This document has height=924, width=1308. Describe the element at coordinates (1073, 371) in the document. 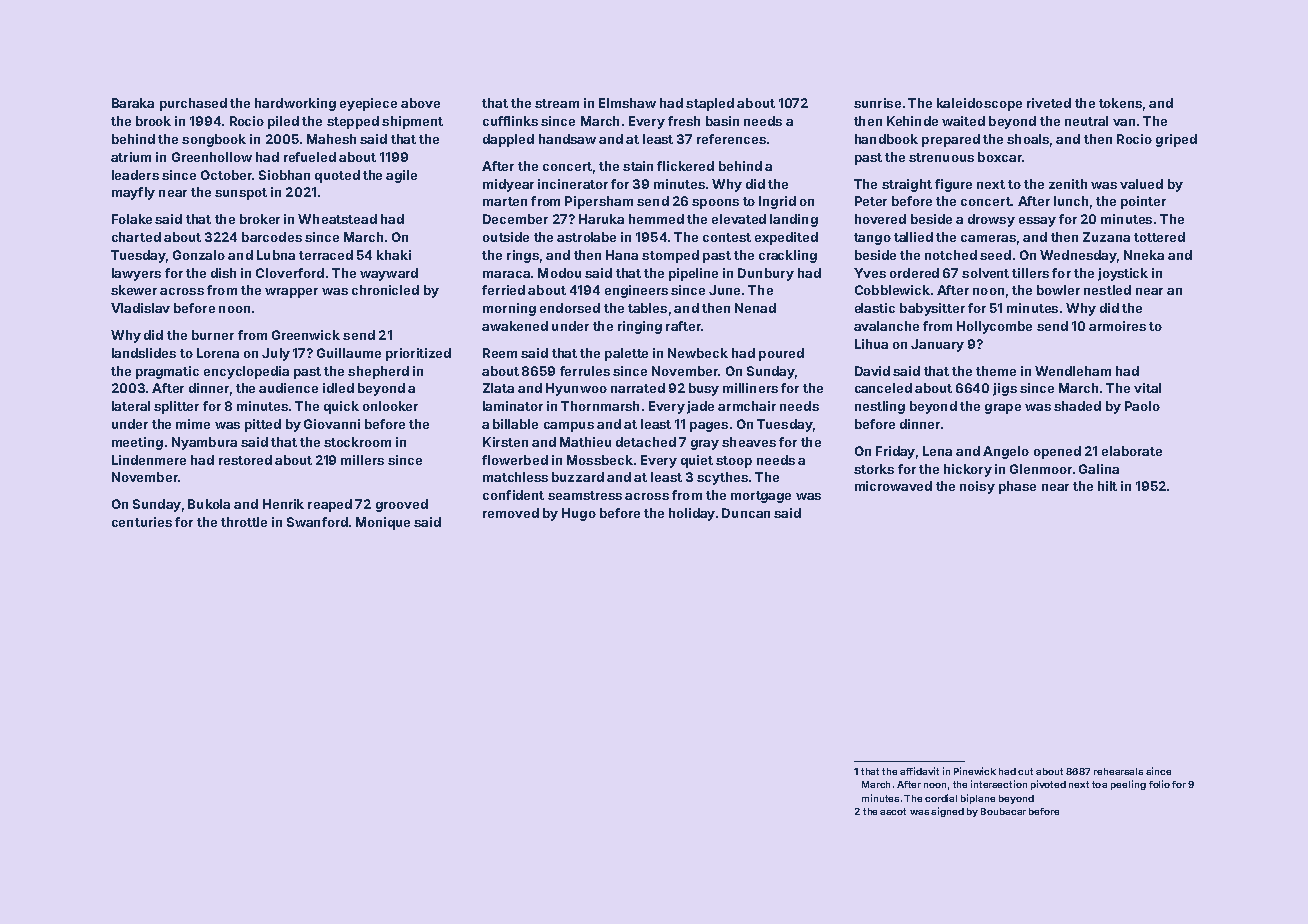

I see `Wendleham` at that location.
